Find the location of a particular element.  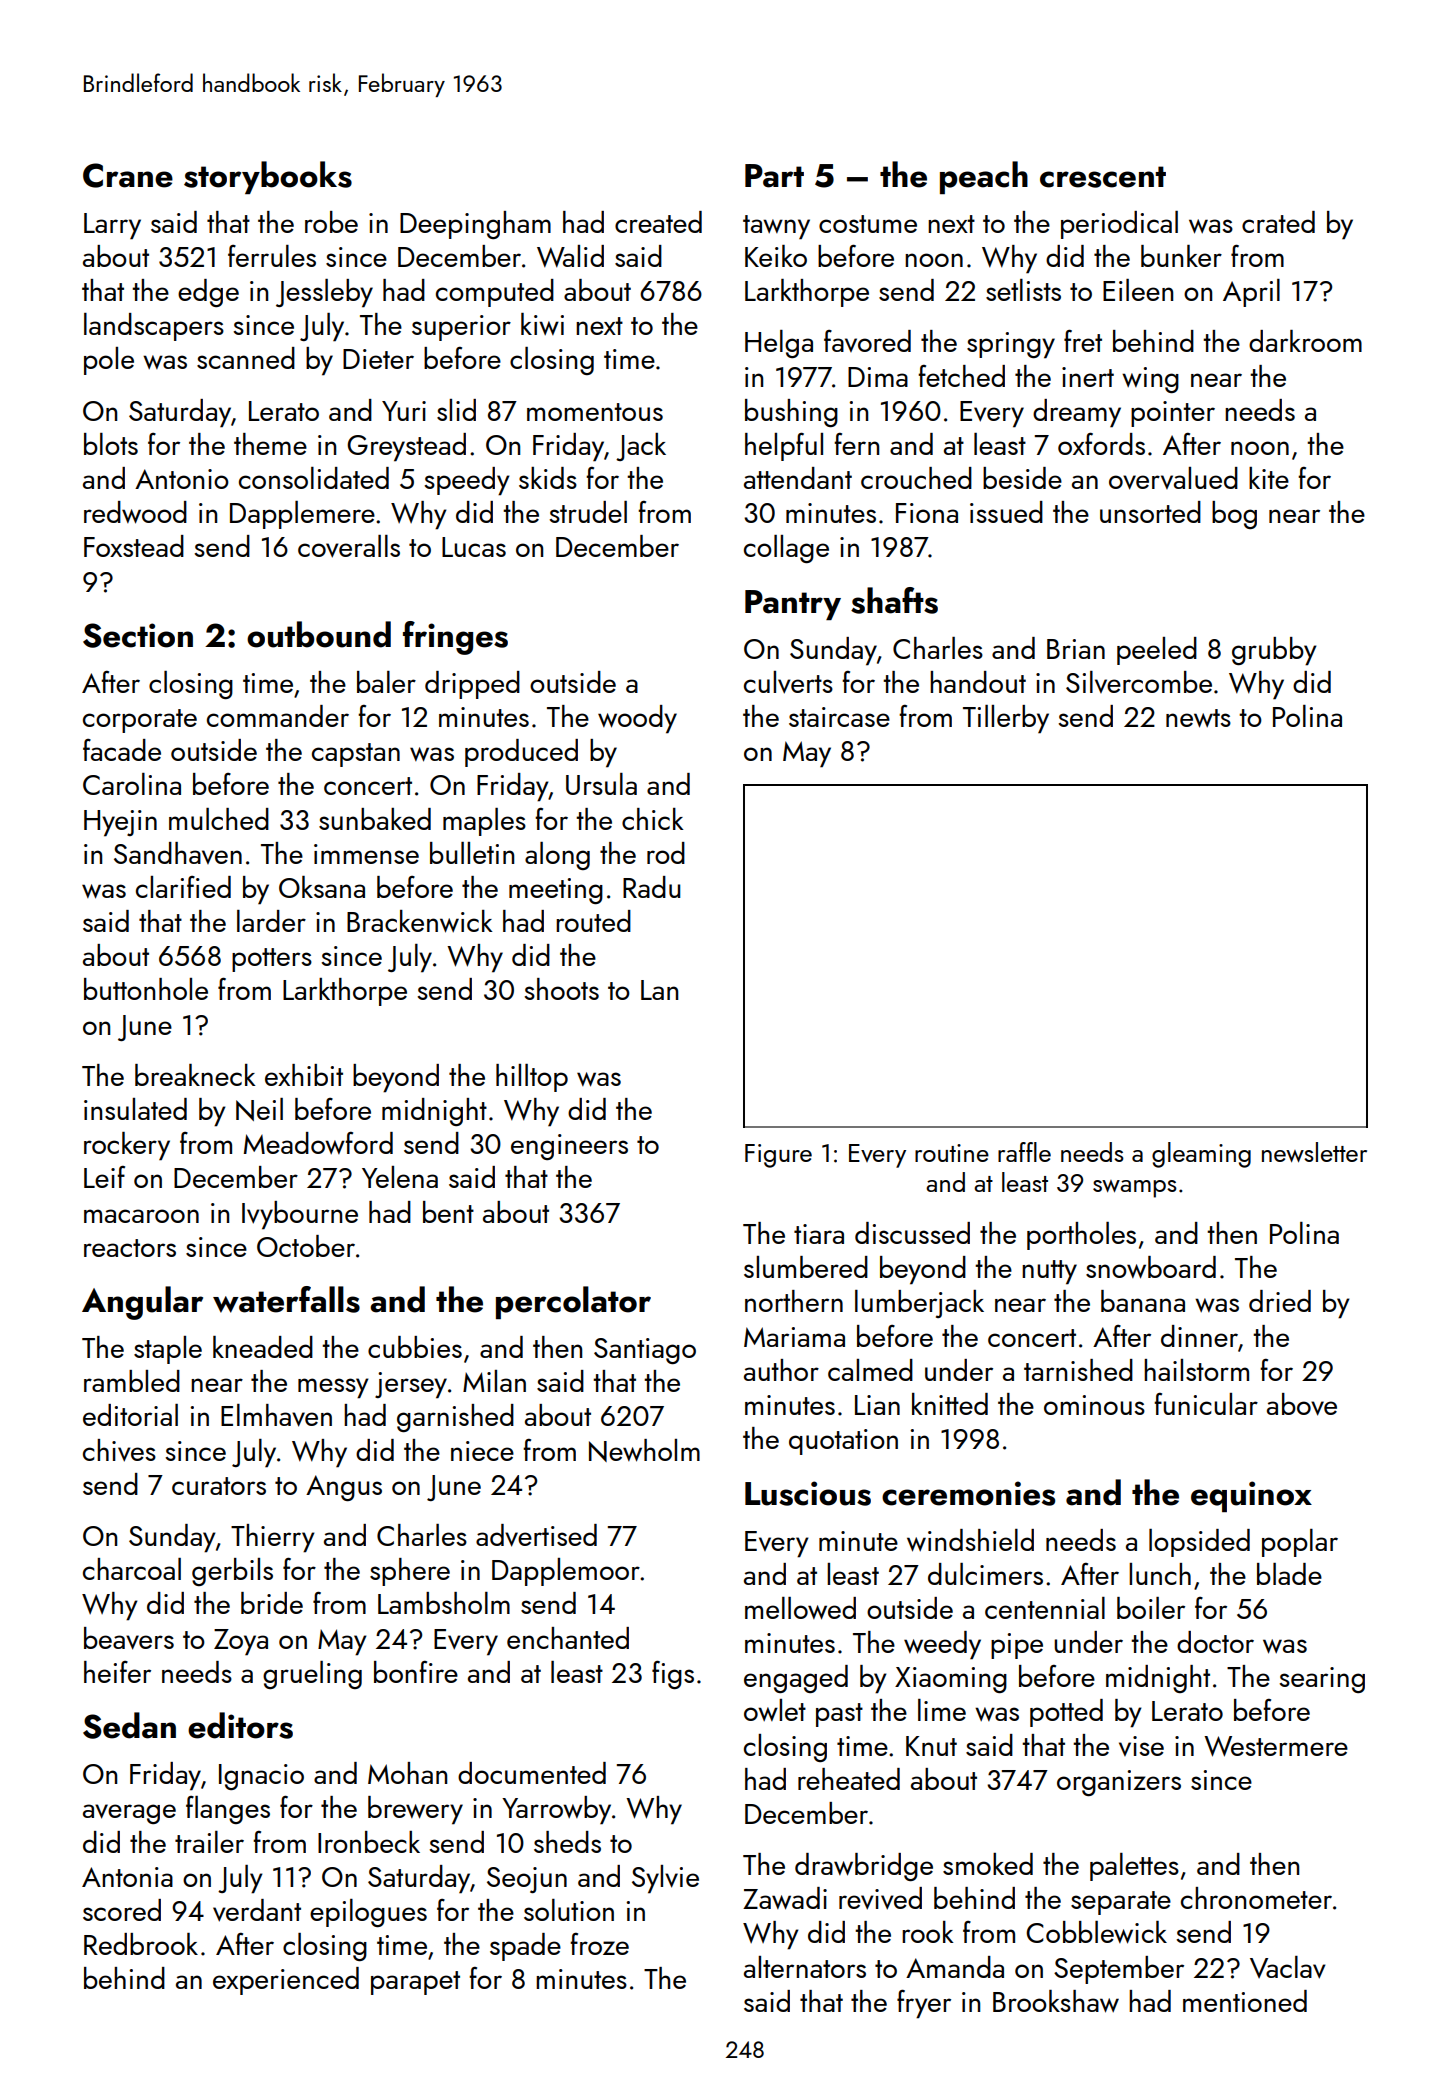

storybooks is located at coordinates (268, 177).
